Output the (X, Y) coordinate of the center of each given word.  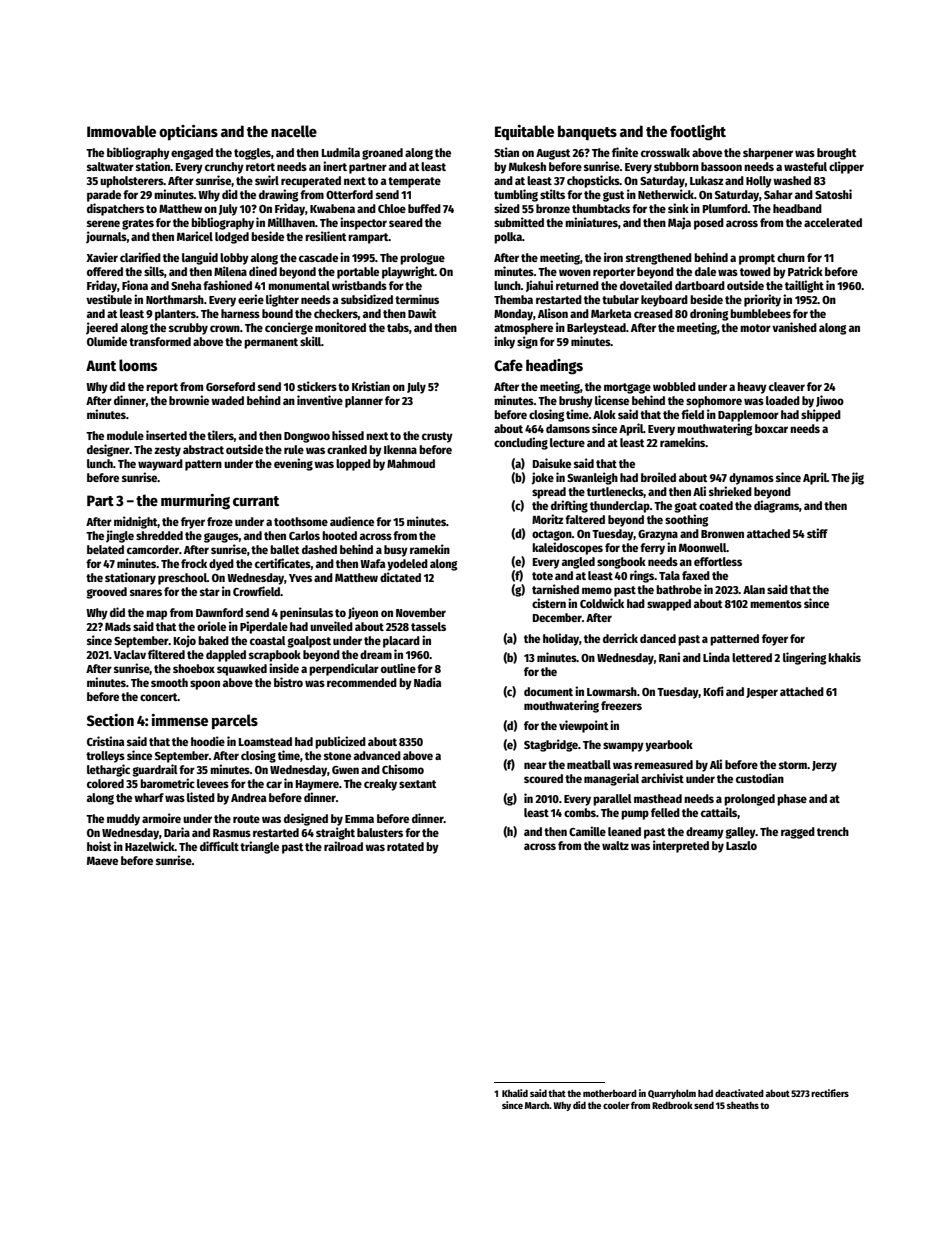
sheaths (743, 1105)
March (537, 1105)
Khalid (515, 1093)
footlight (698, 133)
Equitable (524, 133)
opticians (188, 133)
